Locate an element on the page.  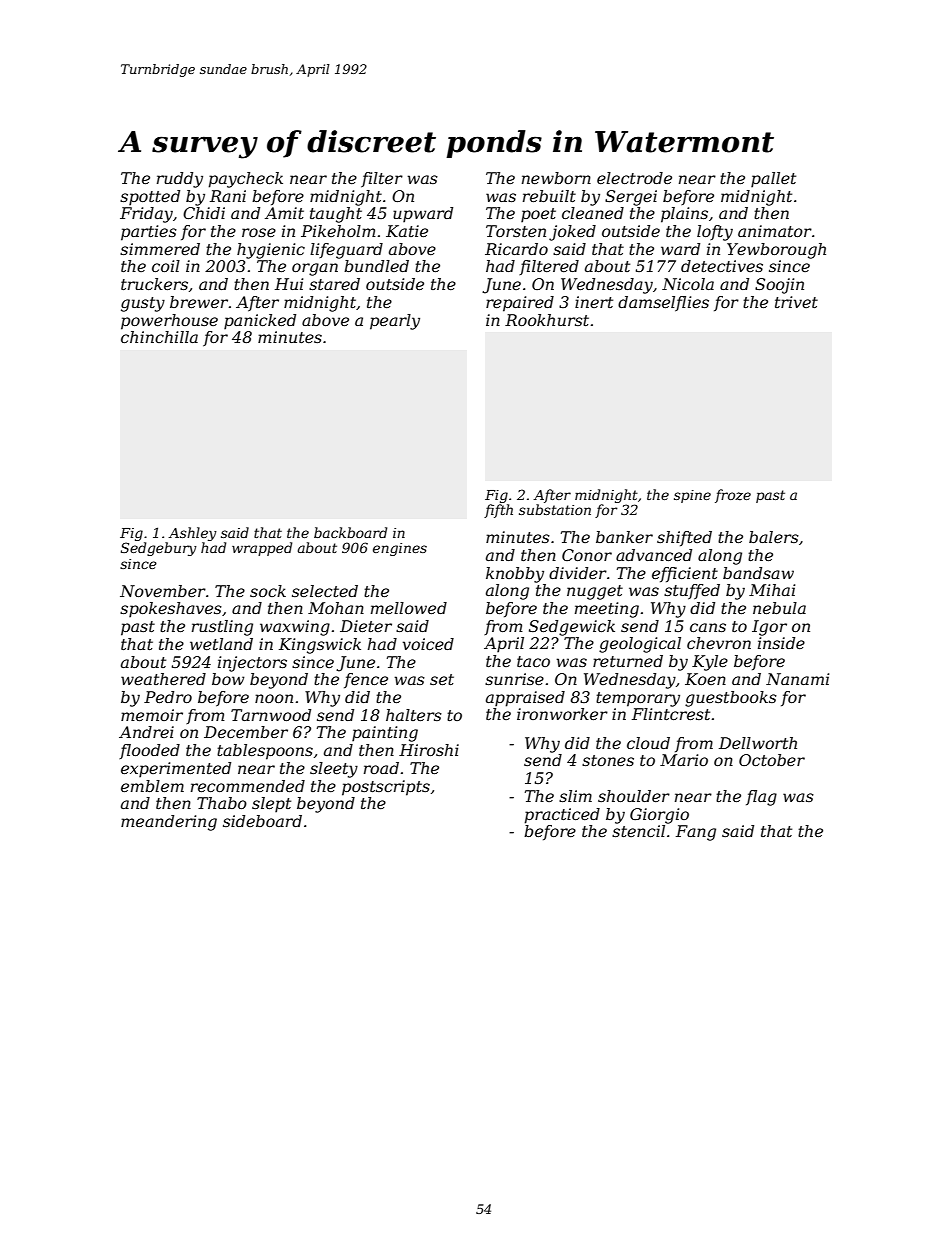
panicked is located at coordinates (260, 322).
